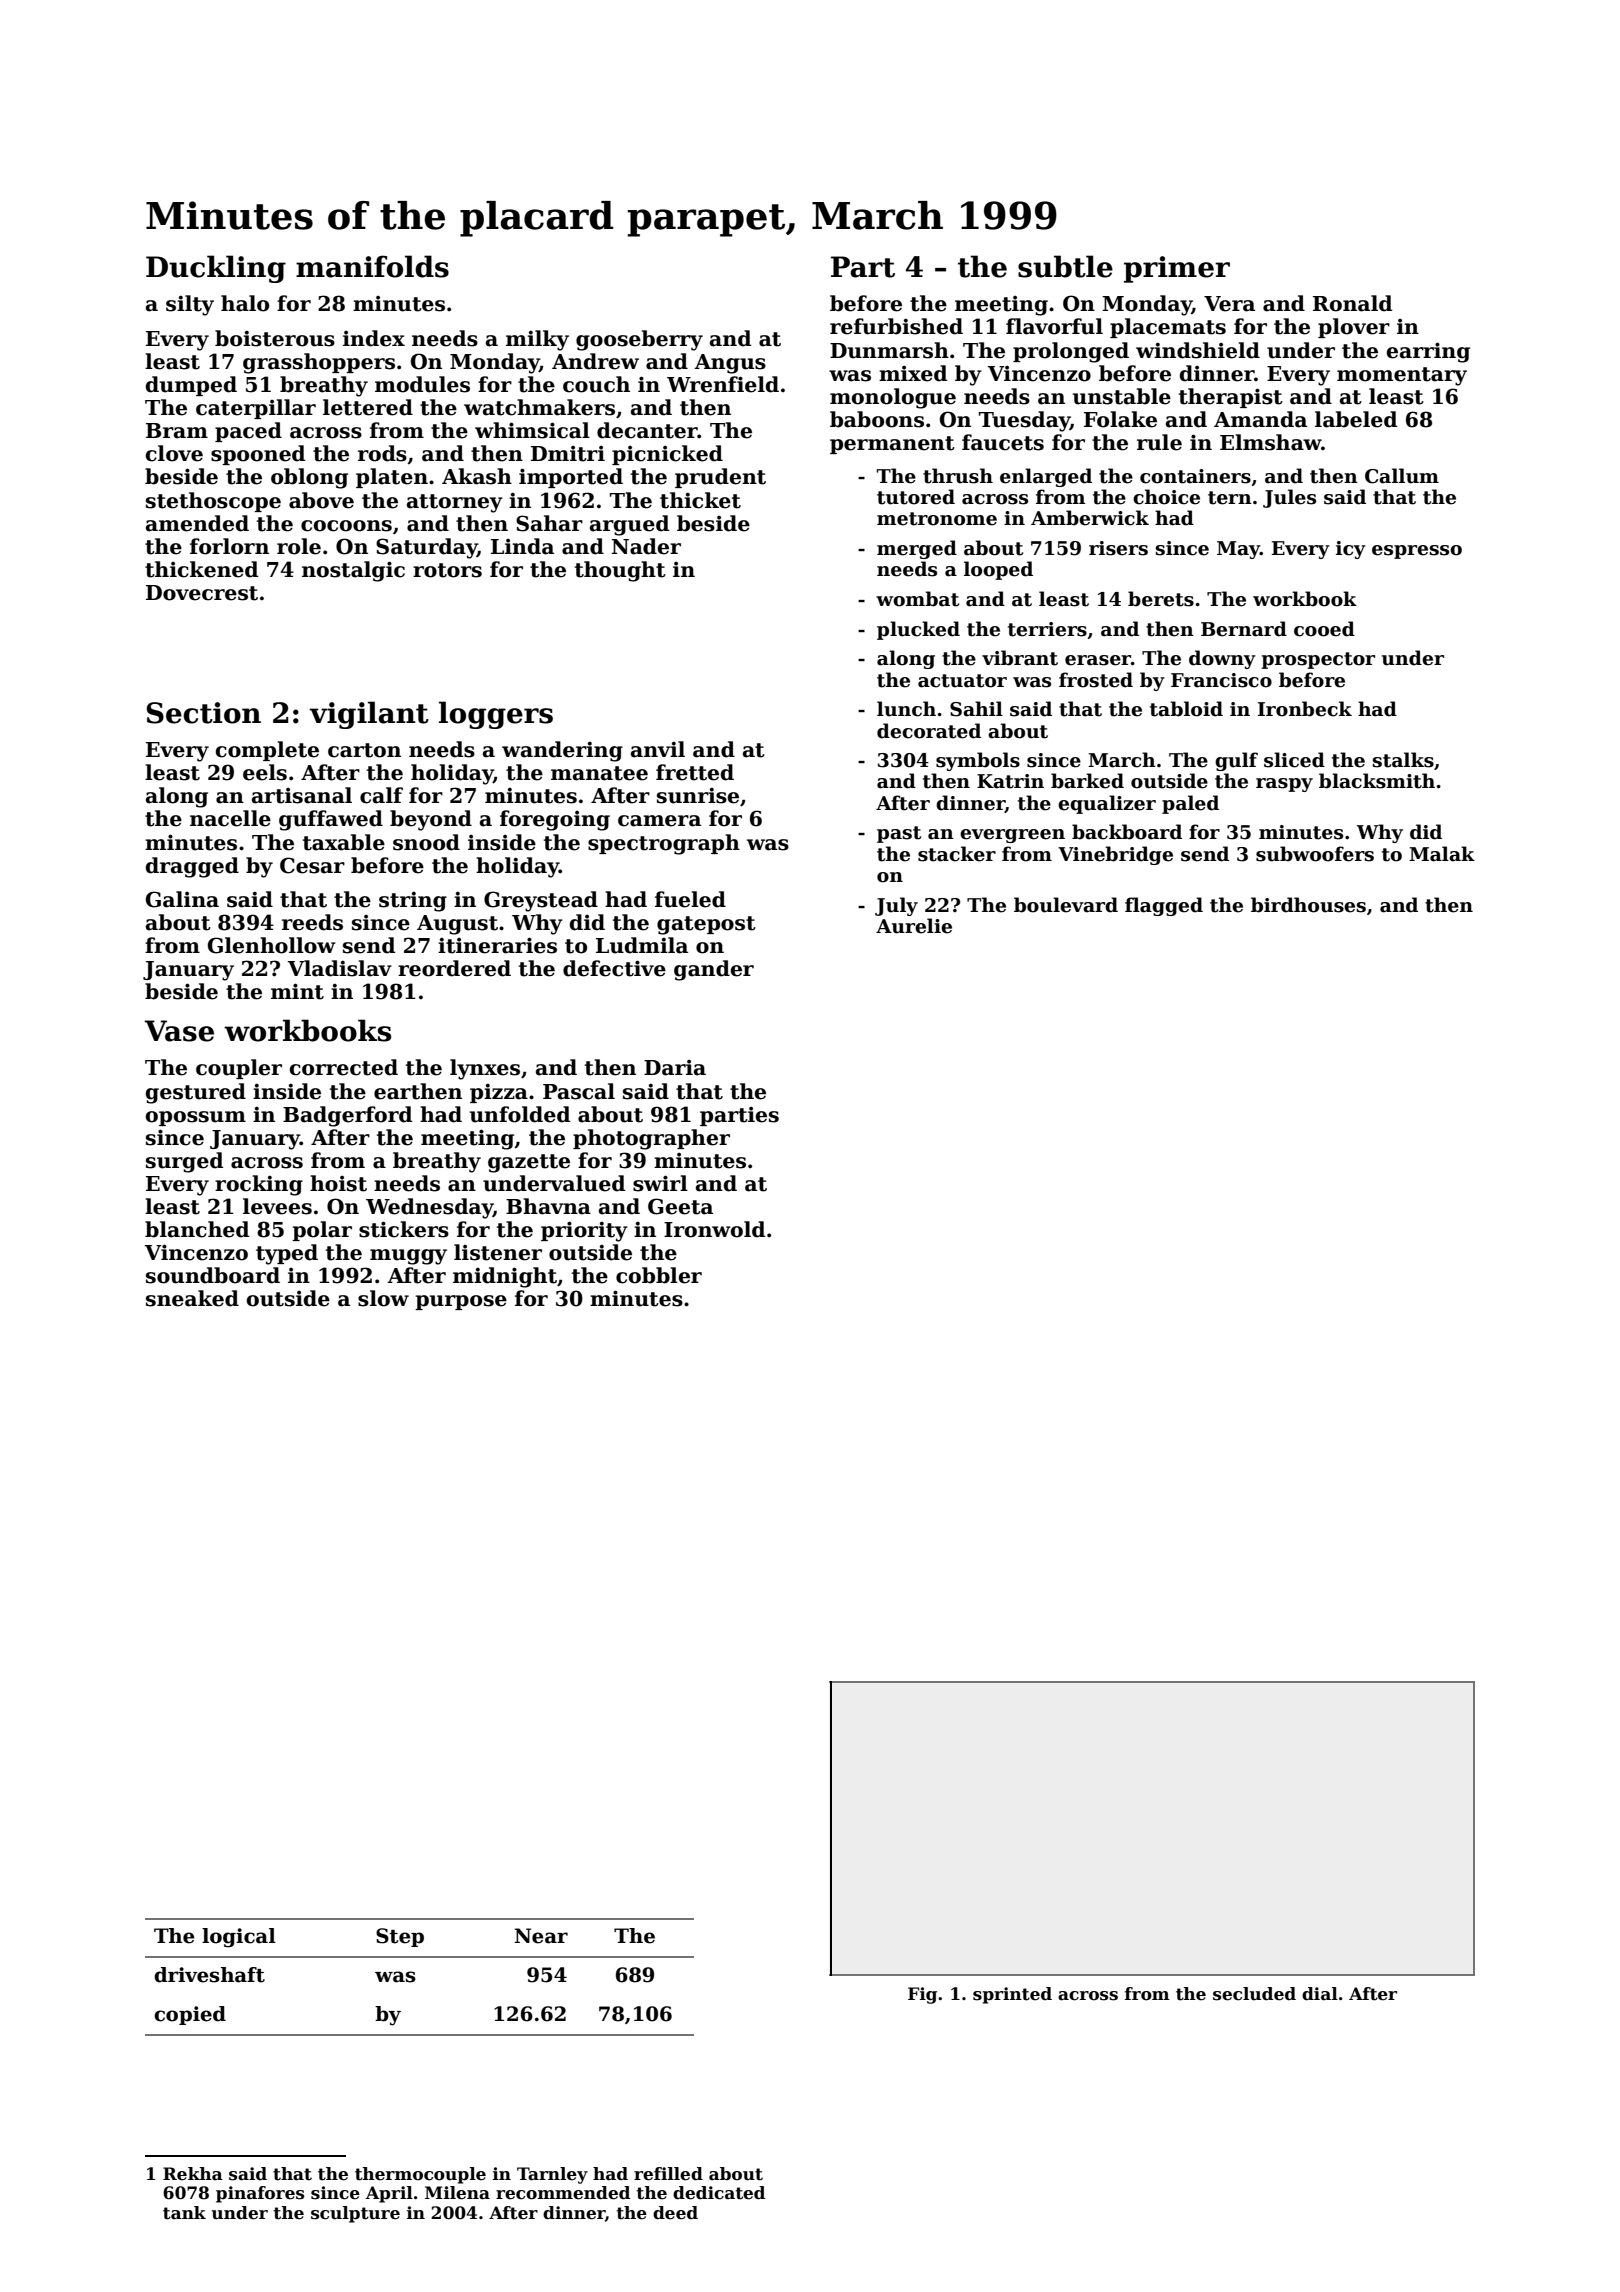 This page has height=2292, width=1620. I want to click on Duckling, so click(216, 269).
